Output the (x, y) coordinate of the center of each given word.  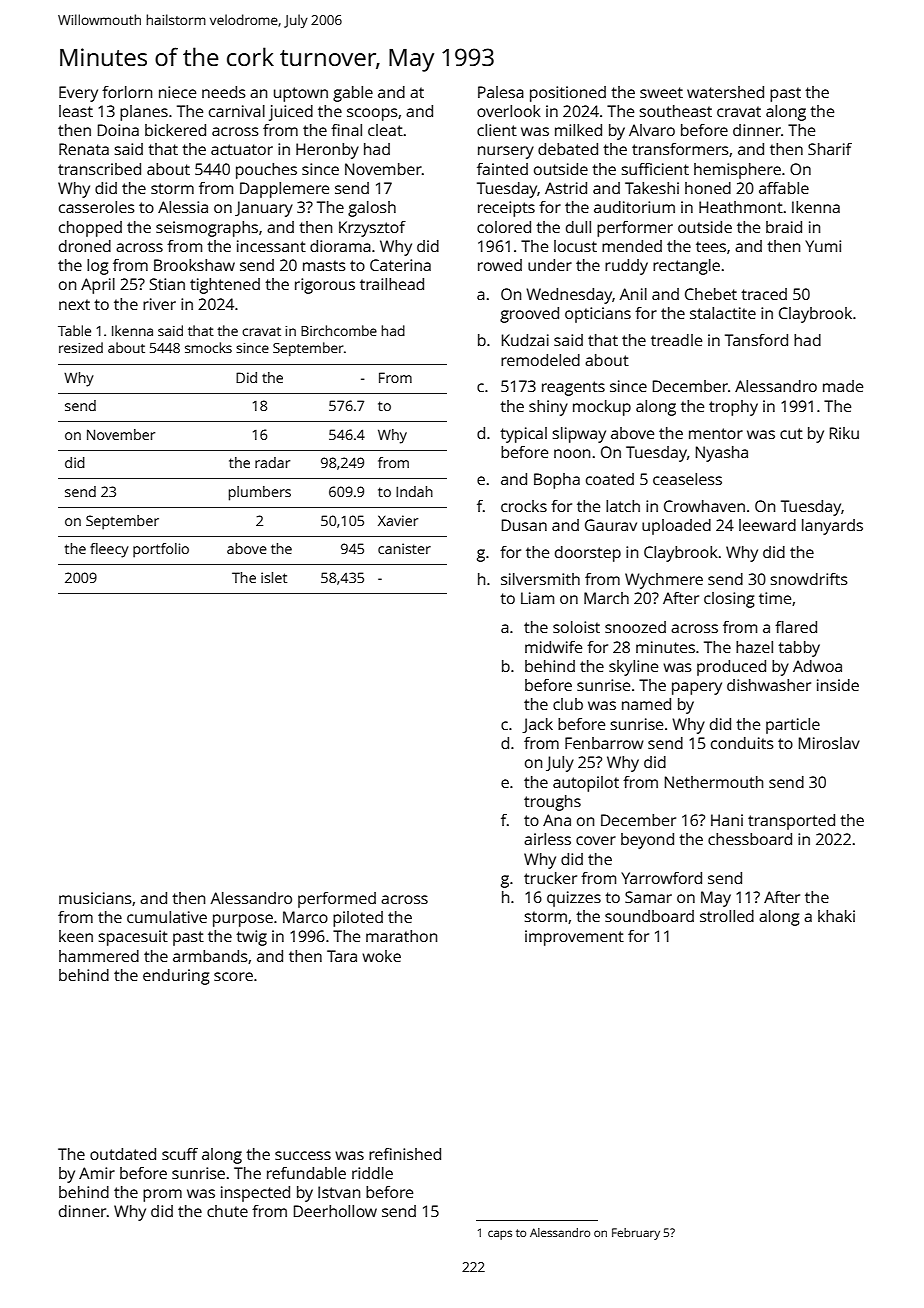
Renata (84, 149)
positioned (568, 94)
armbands (210, 956)
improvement (574, 938)
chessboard (750, 839)
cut (791, 433)
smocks (208, 347)
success (303, 1155)
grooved (529, 315)
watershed (725, 92)
